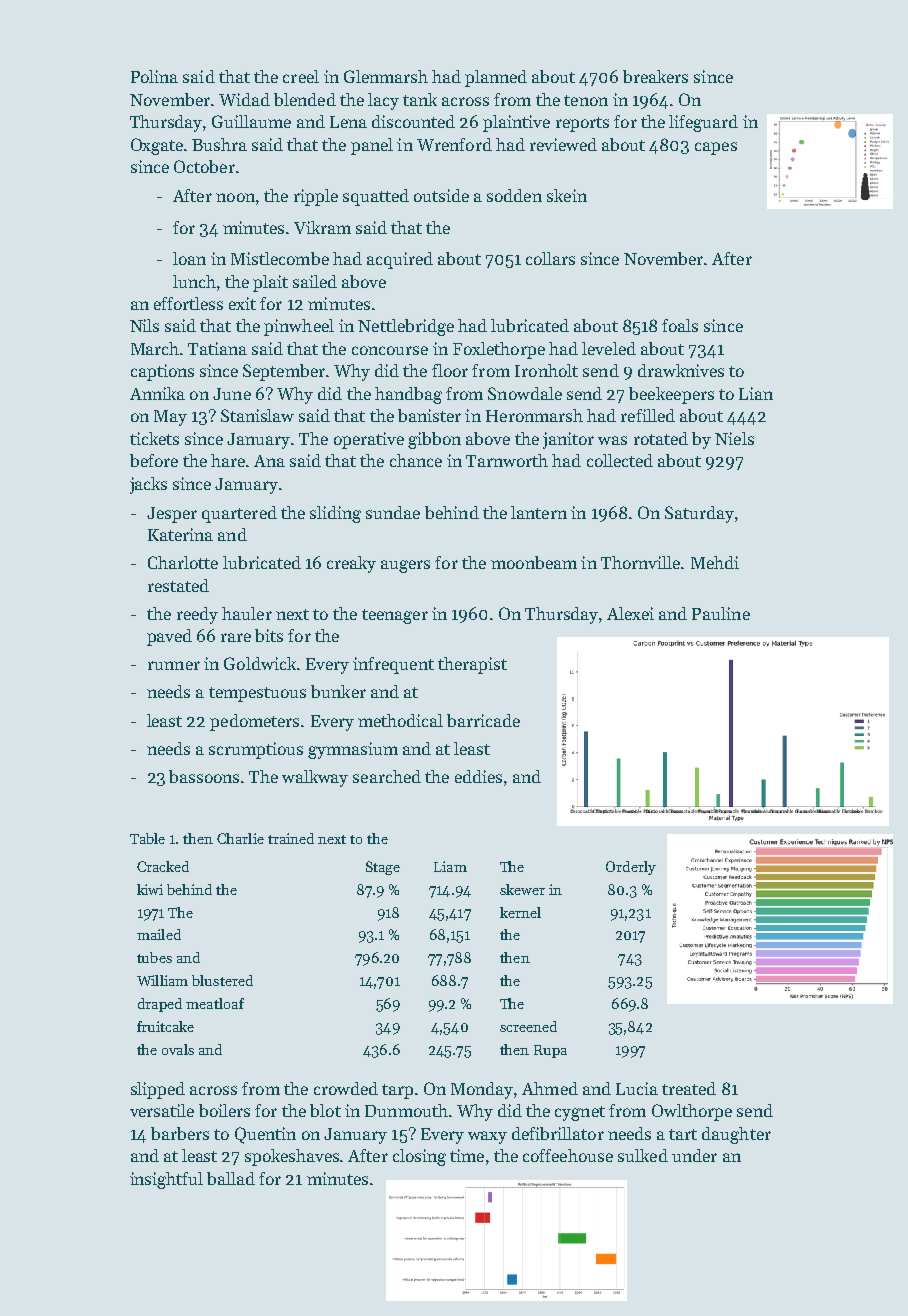 Image resolution: width=908 pixels, height=1316 pixels. What do you see at coordinates (681, 370) in the image?
I see `drawknives` at bounding box center [681, 370].
